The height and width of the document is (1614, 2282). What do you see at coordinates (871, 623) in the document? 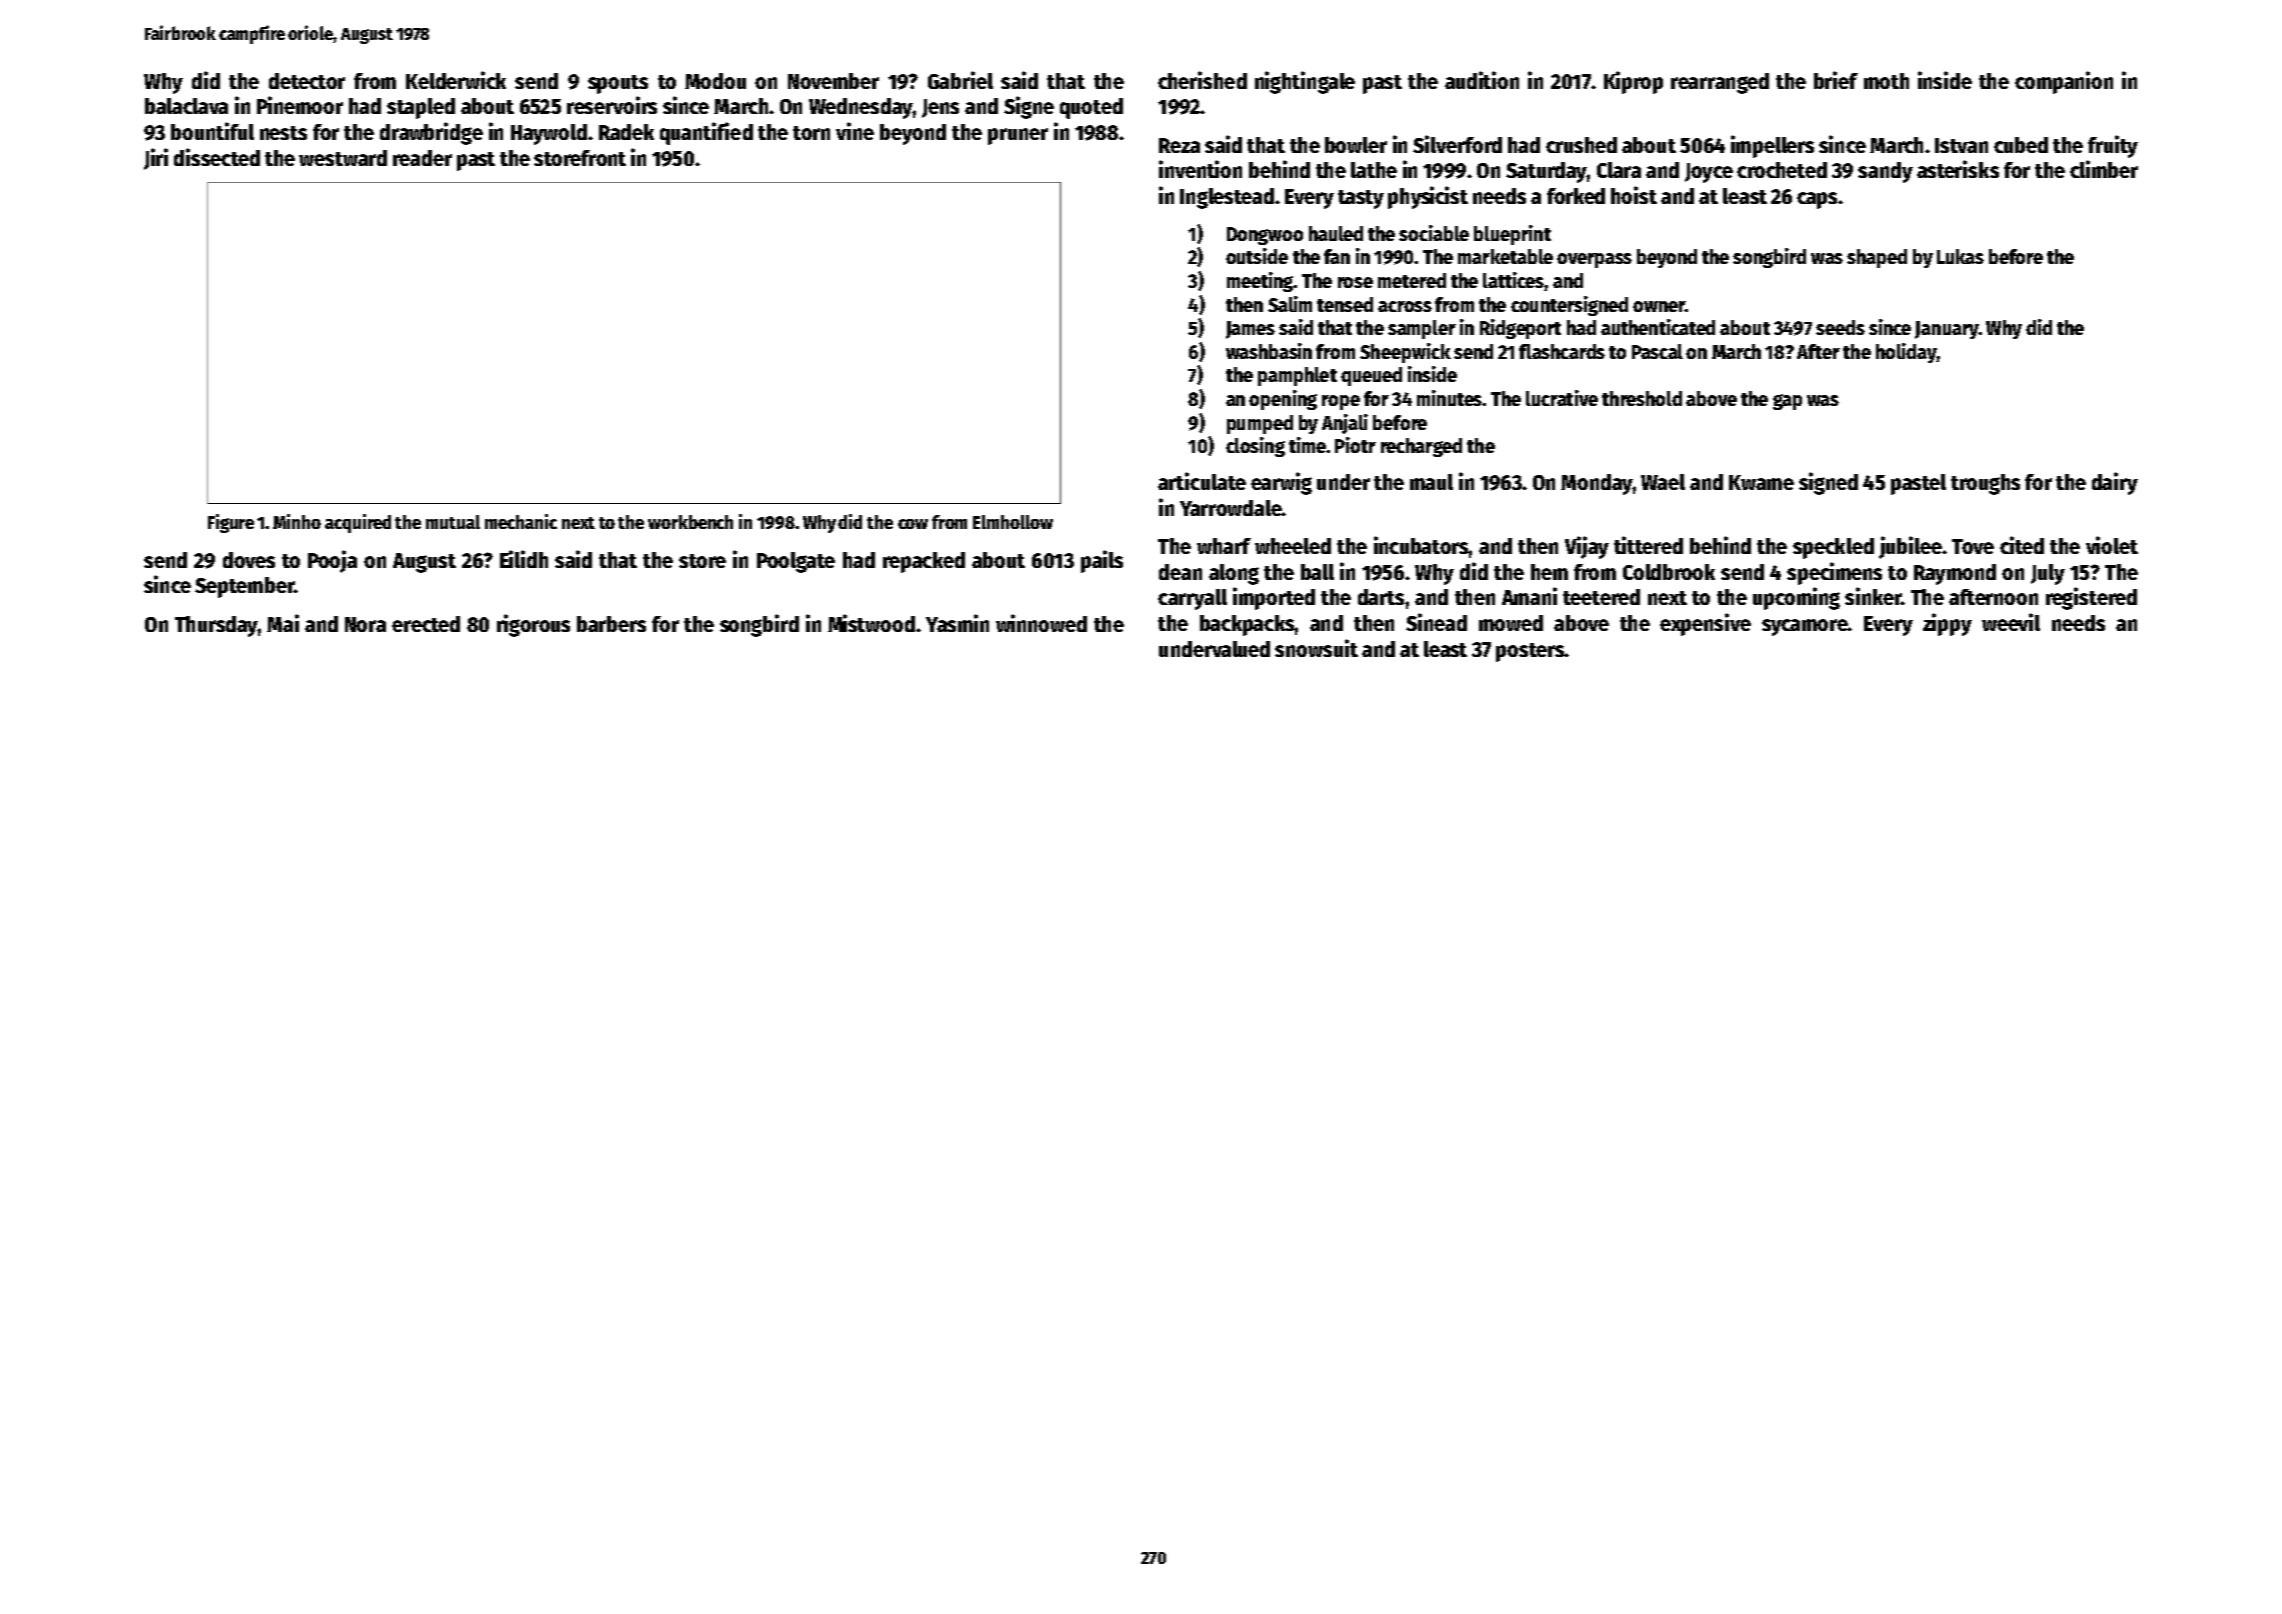
I see `Mistwood` at bounding box center [871, 623].
